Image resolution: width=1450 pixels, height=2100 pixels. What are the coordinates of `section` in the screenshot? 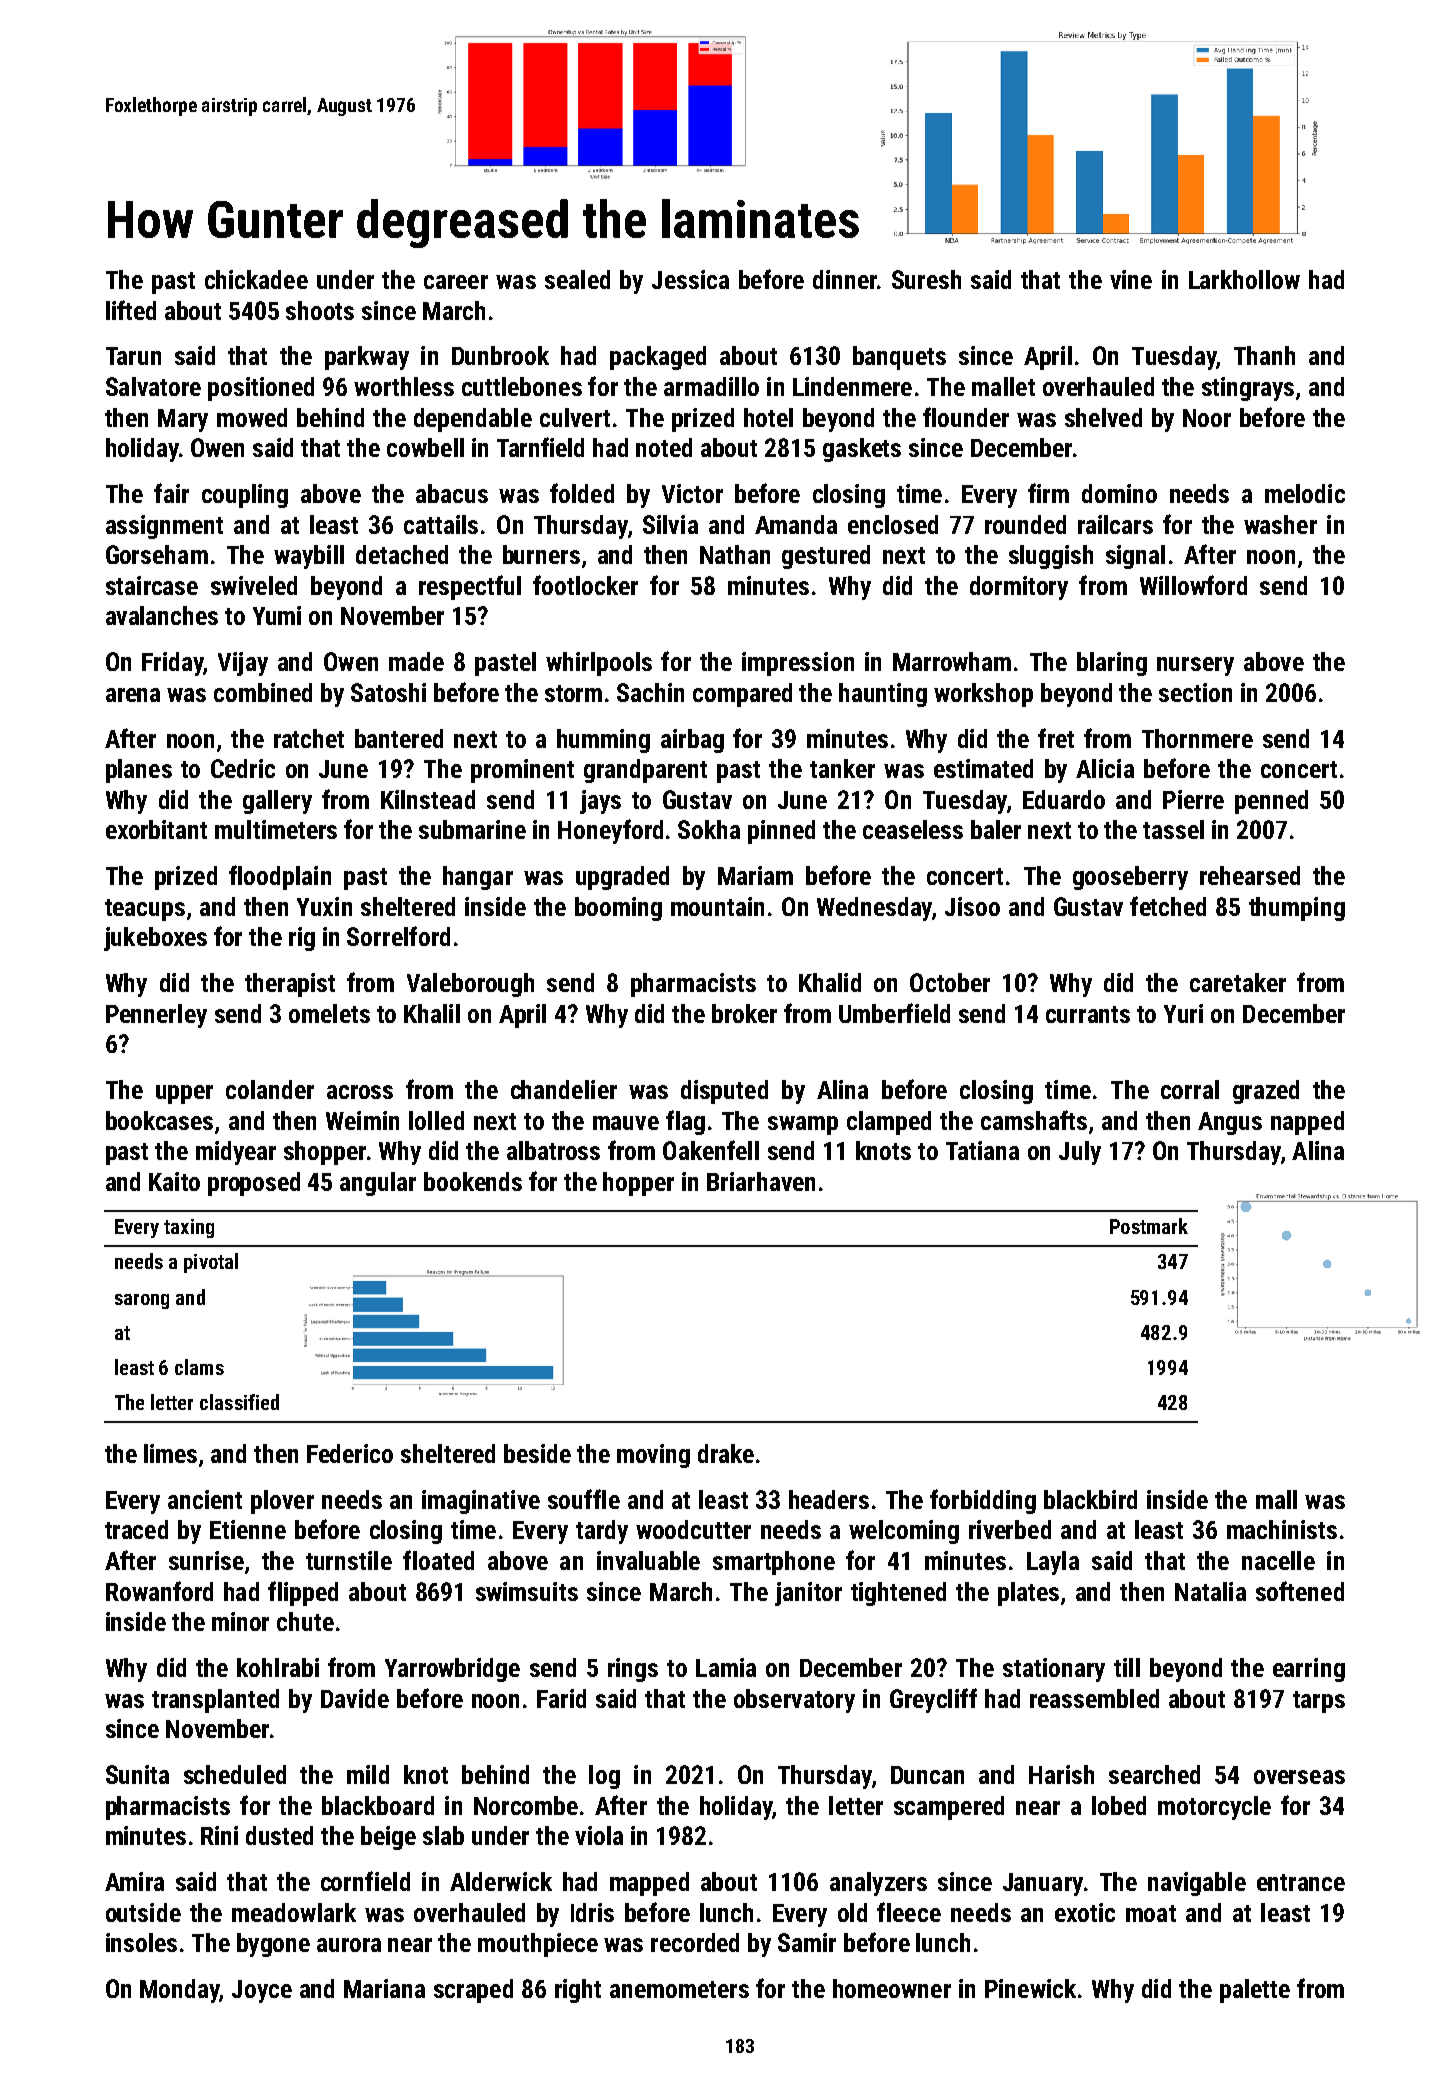 It's located at (1195, 692).
